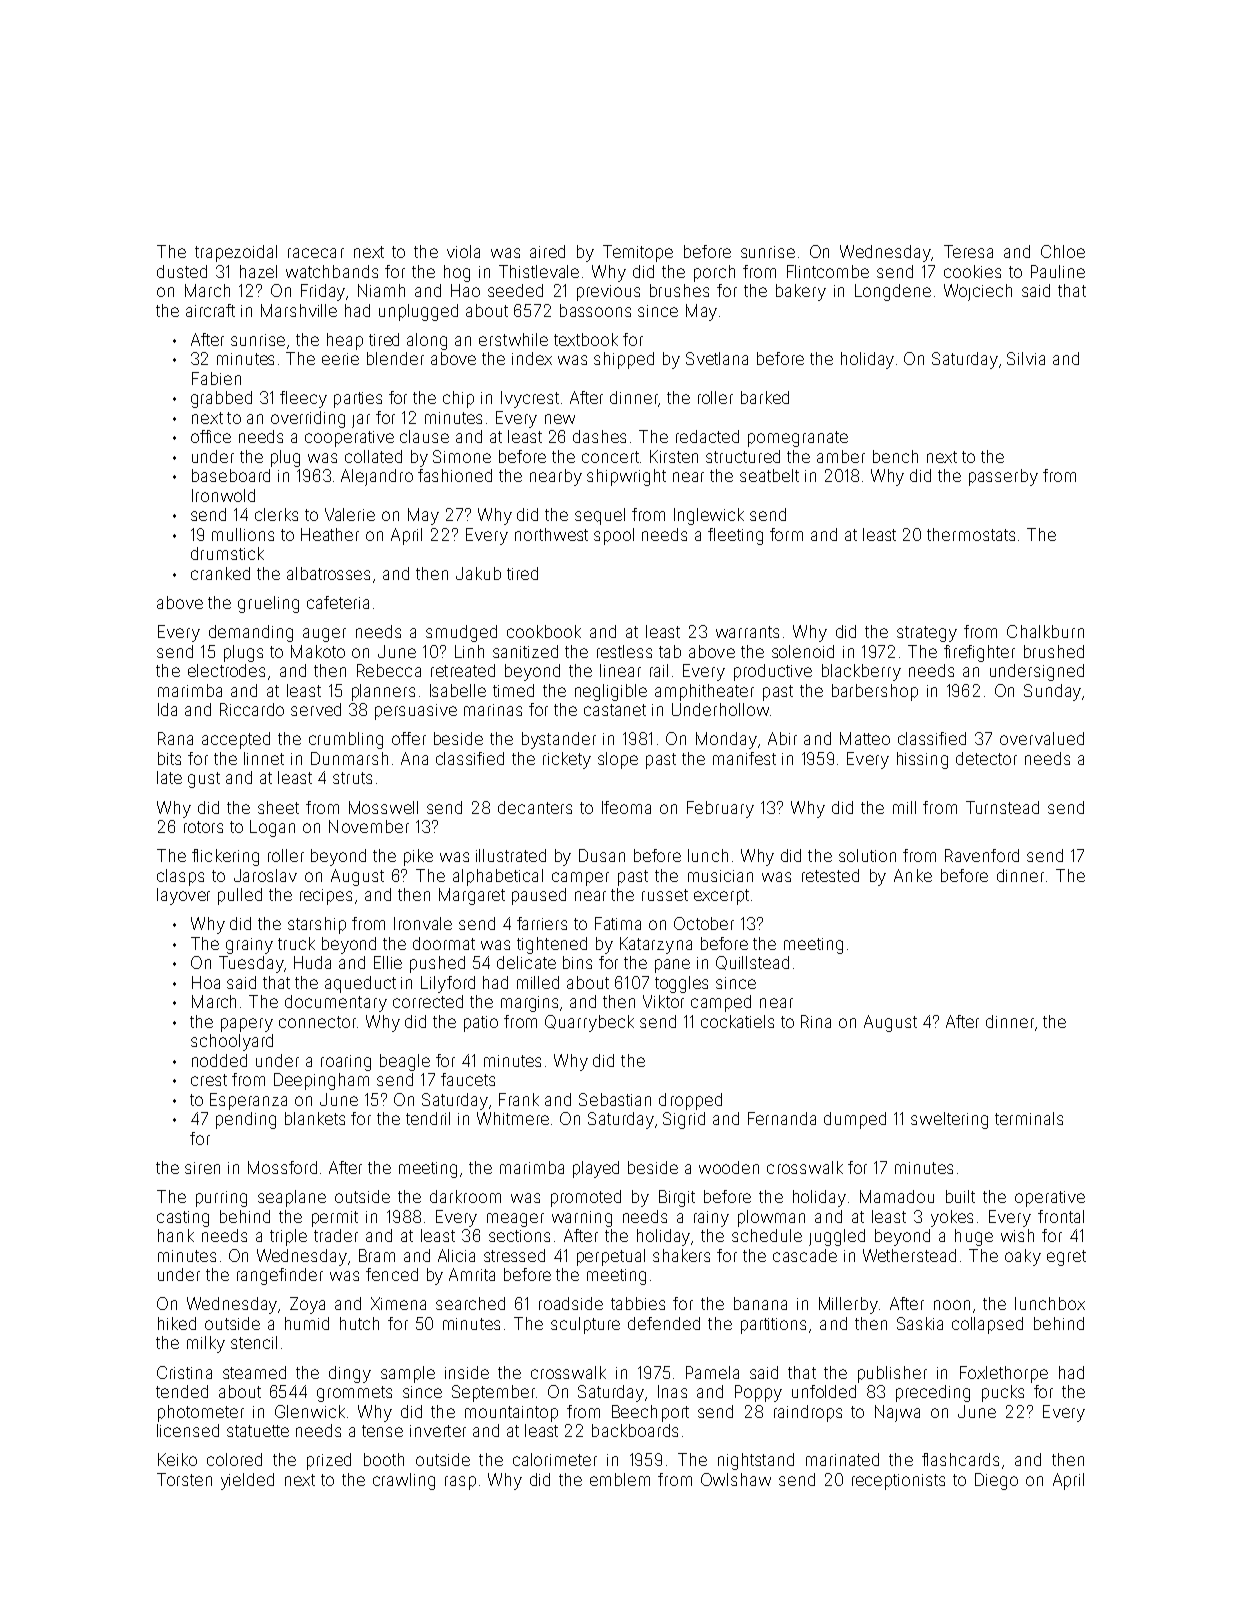 This image has width=1242, height=1607. Describe the element at coordinates (395, 358) in the image. I see `blender` at that location.
